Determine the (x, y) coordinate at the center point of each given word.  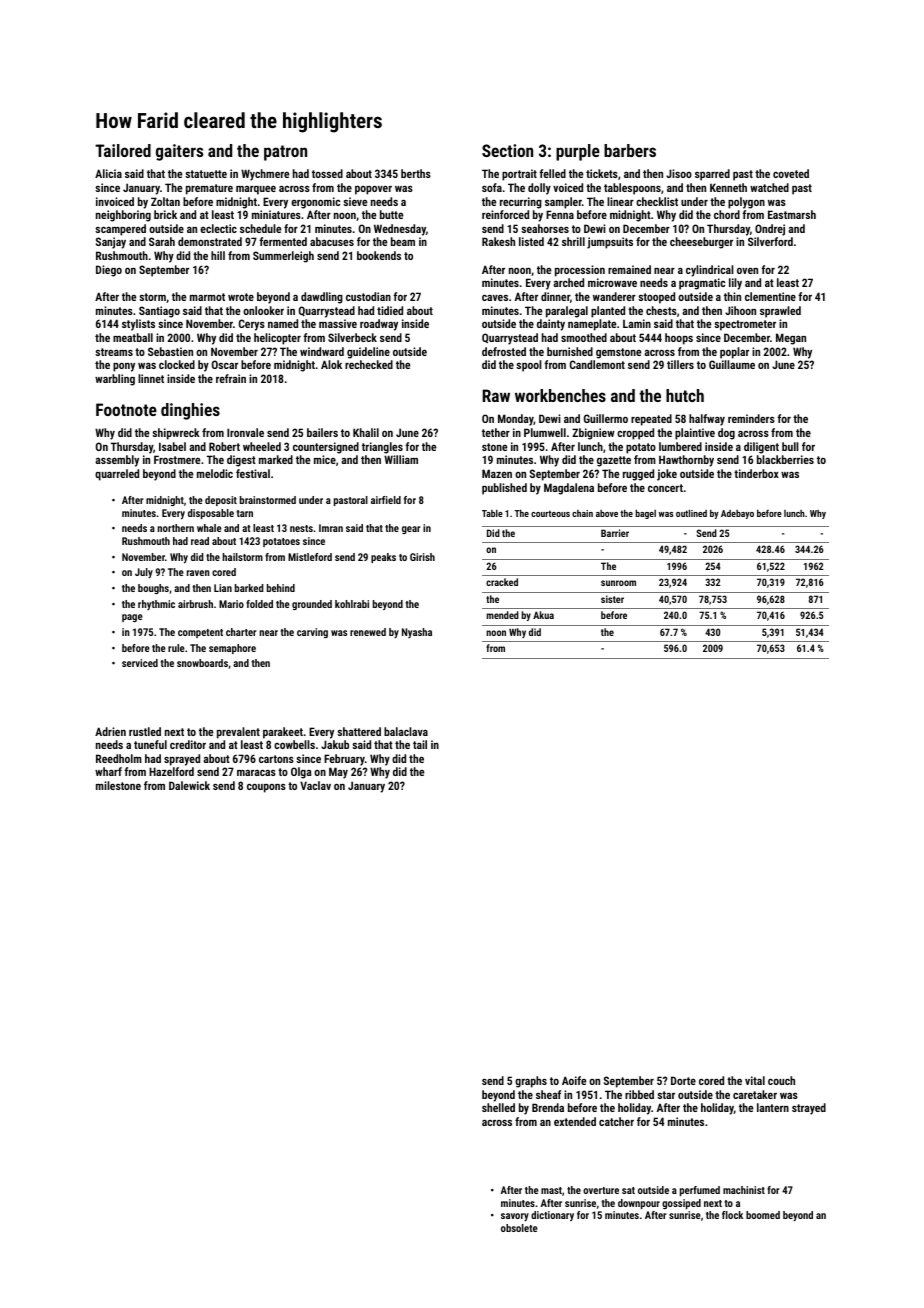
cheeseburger (701, 243)
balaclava (406, 731)
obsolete (519, 1228)
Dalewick (189, 785)
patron (285, 153)
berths (416, 173)
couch (781, 1080)
